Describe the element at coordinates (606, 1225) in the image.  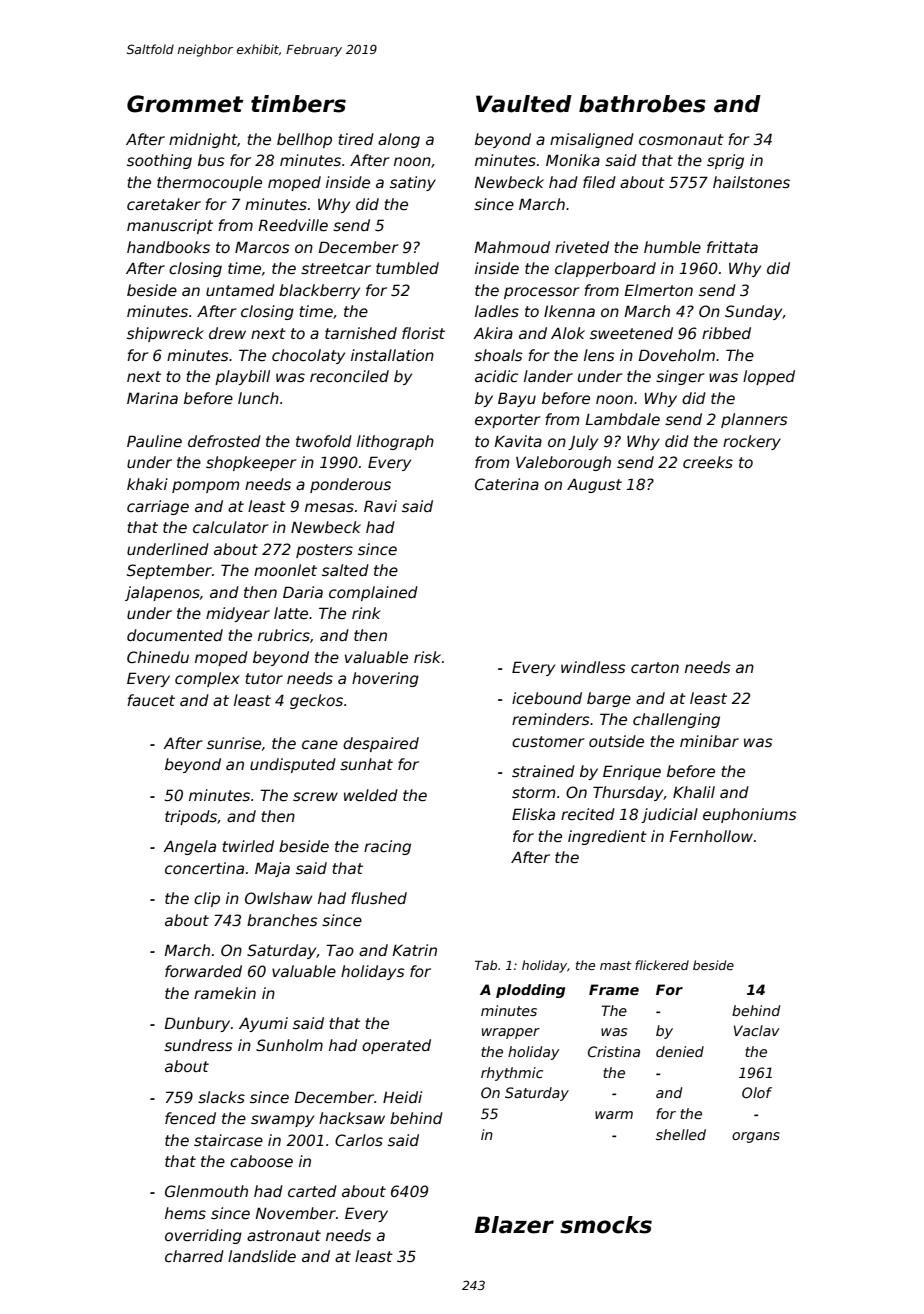
I see `smocks` at that location.
